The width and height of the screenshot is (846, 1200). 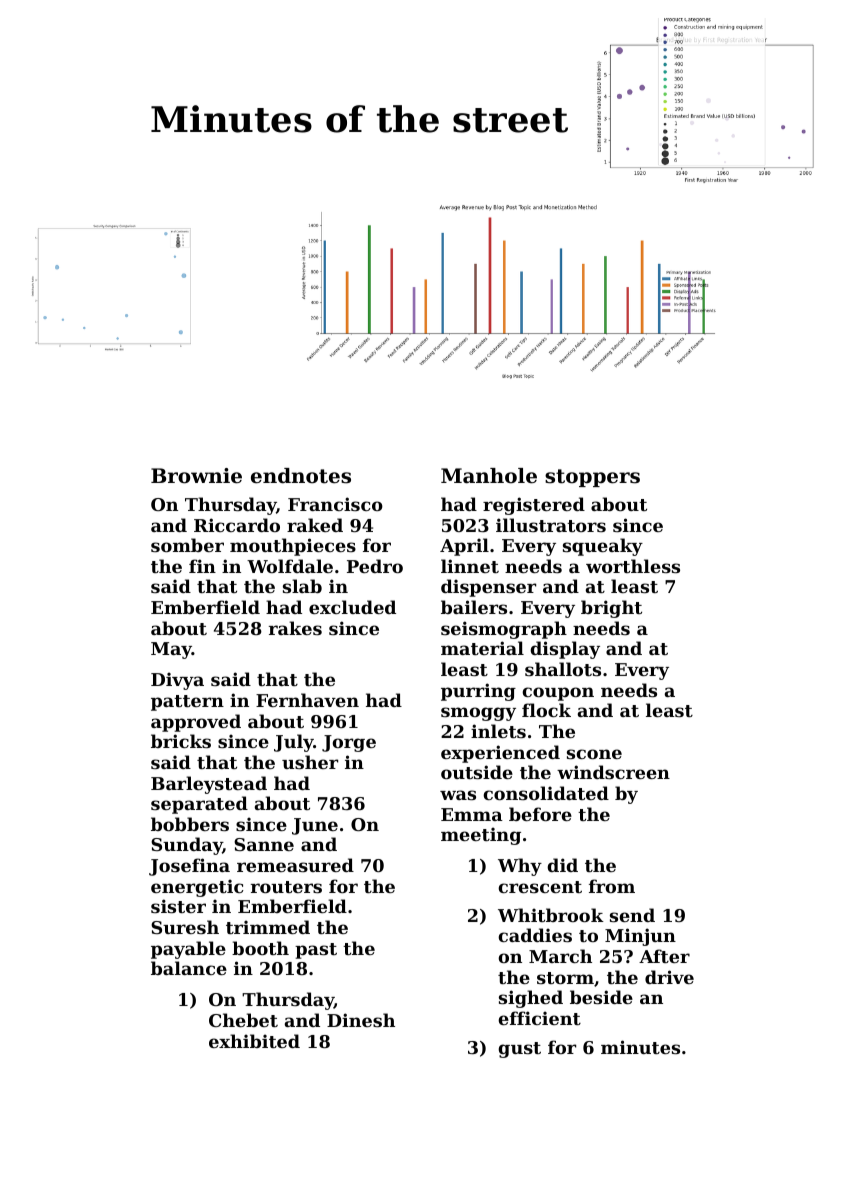 I want to click on Dinesh, so click(x=361, y=1020).
